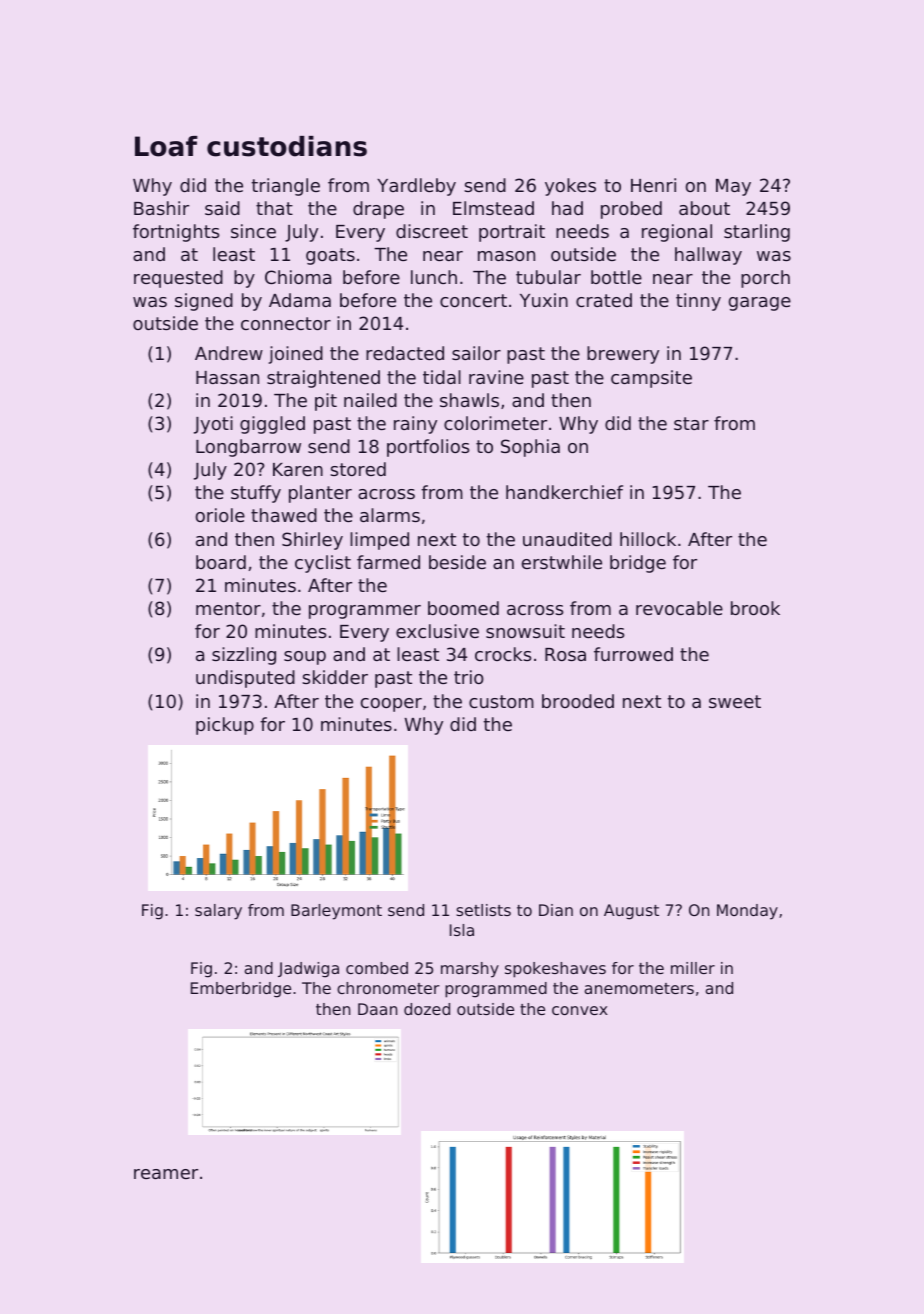 The image size is (924, 1314). Describe the element at coordinates (562, 562) in the image. I see `erstwhile` at that location.
